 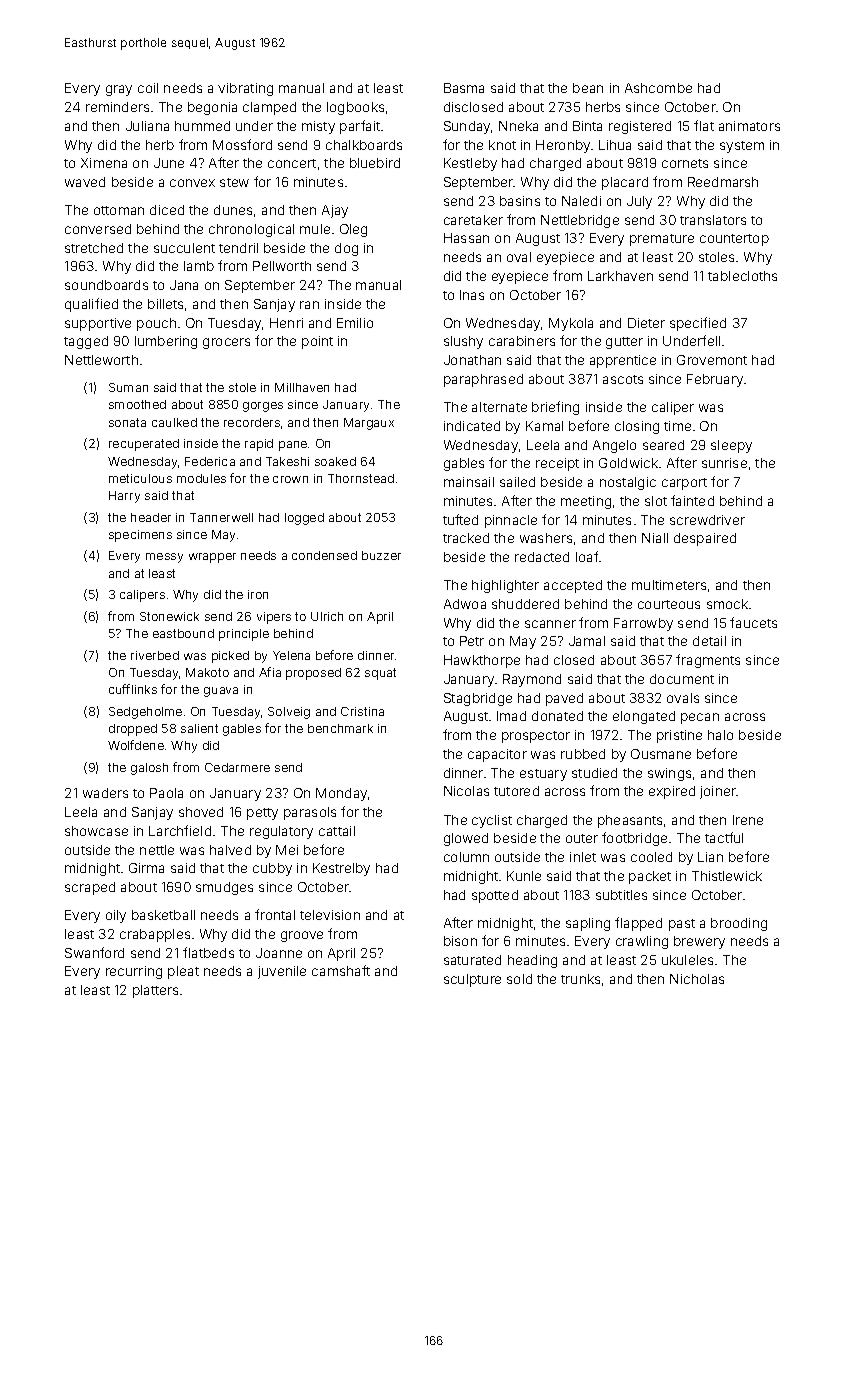 I want to click on Stonewick, so click(x=169, y=616).
